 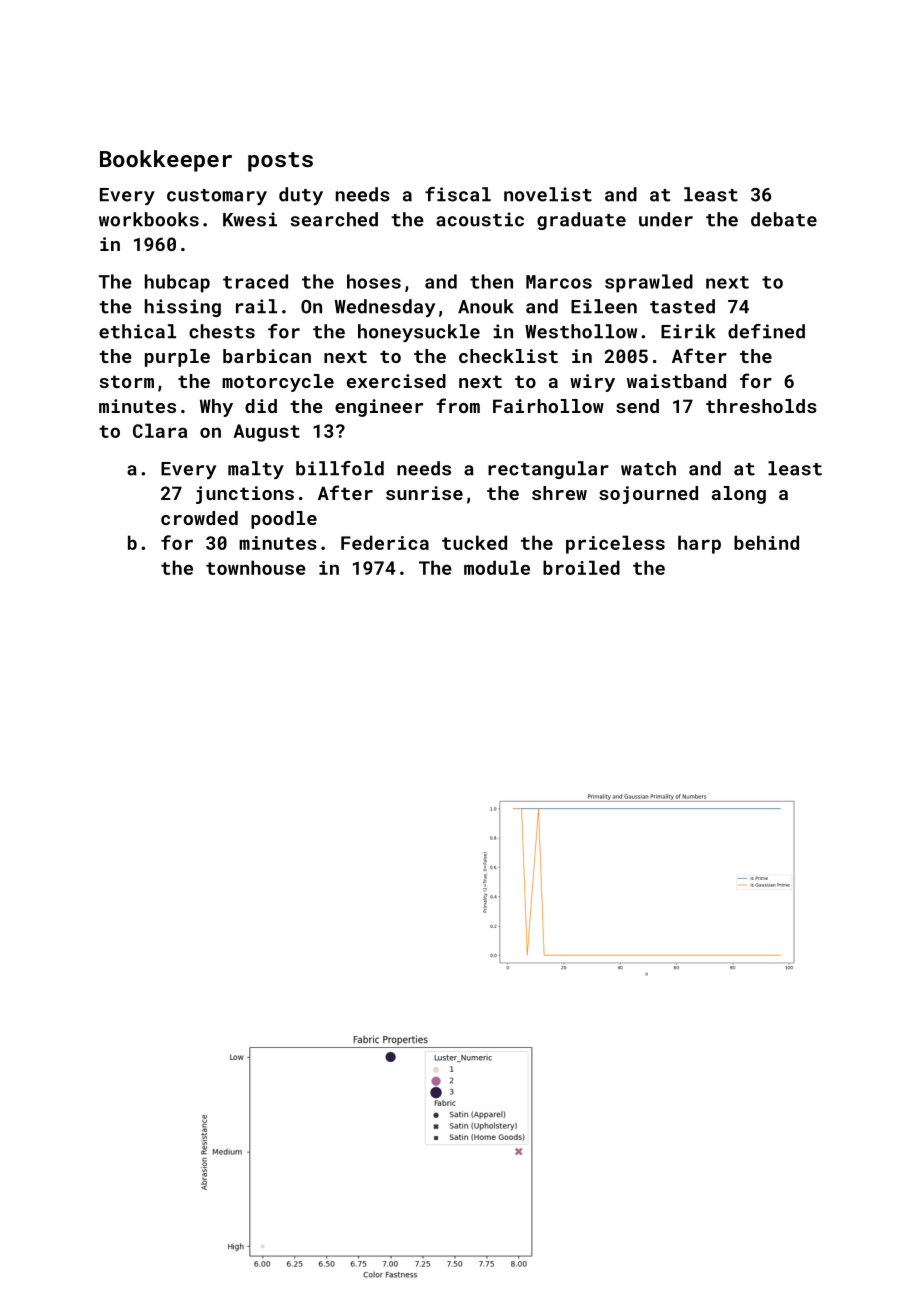 I want to click on hissing, so click(x=183, y=308).
